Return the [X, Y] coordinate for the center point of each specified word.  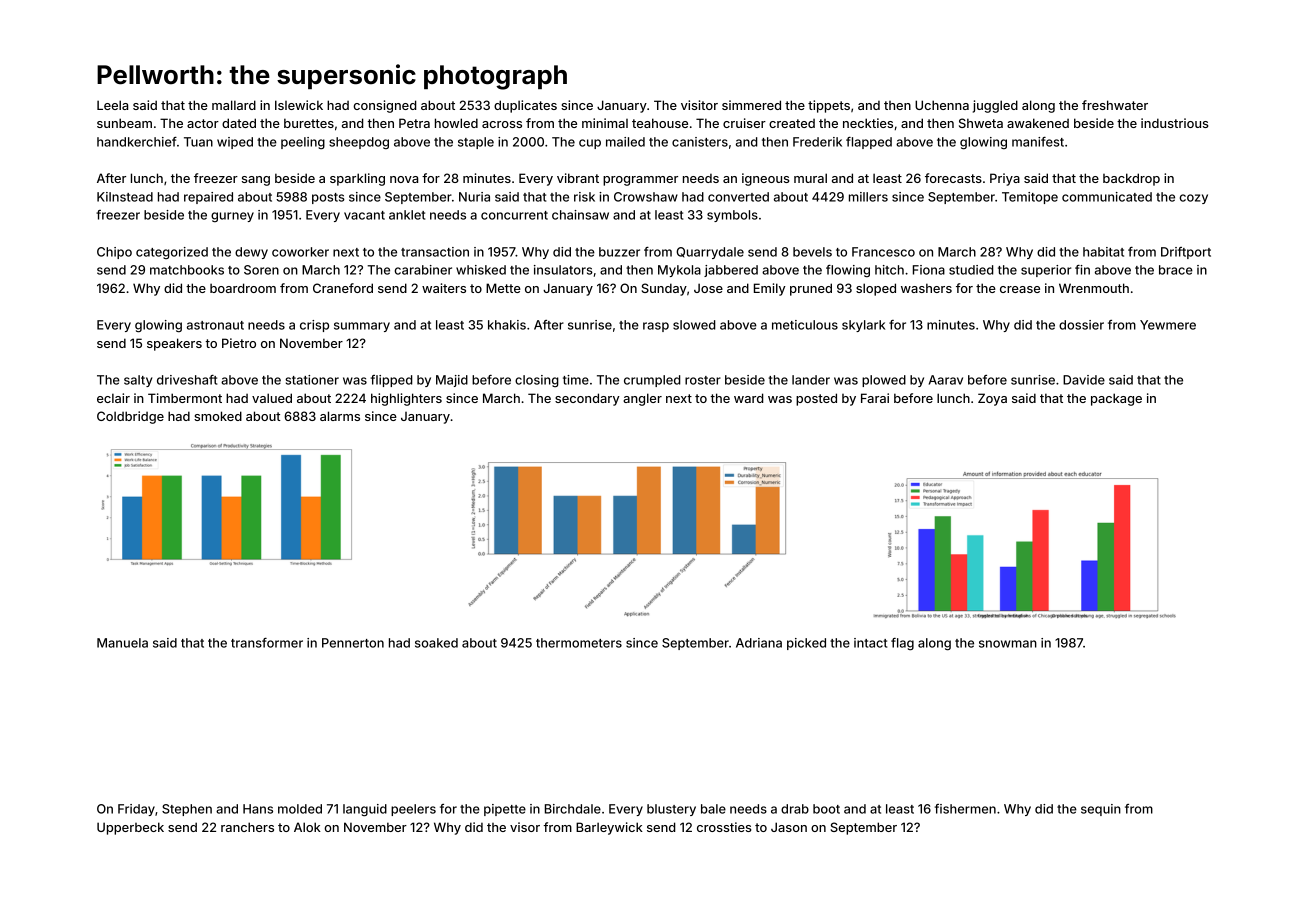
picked [806, 644]
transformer [267, 643]
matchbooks [187, 270]
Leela [112, 105]
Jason [789, 827]
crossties [724, 827]
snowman [1008, 644]
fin [1082, 270]
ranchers [247, 827]
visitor [699, 105]
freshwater [1115, 105]
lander [811, 380]
